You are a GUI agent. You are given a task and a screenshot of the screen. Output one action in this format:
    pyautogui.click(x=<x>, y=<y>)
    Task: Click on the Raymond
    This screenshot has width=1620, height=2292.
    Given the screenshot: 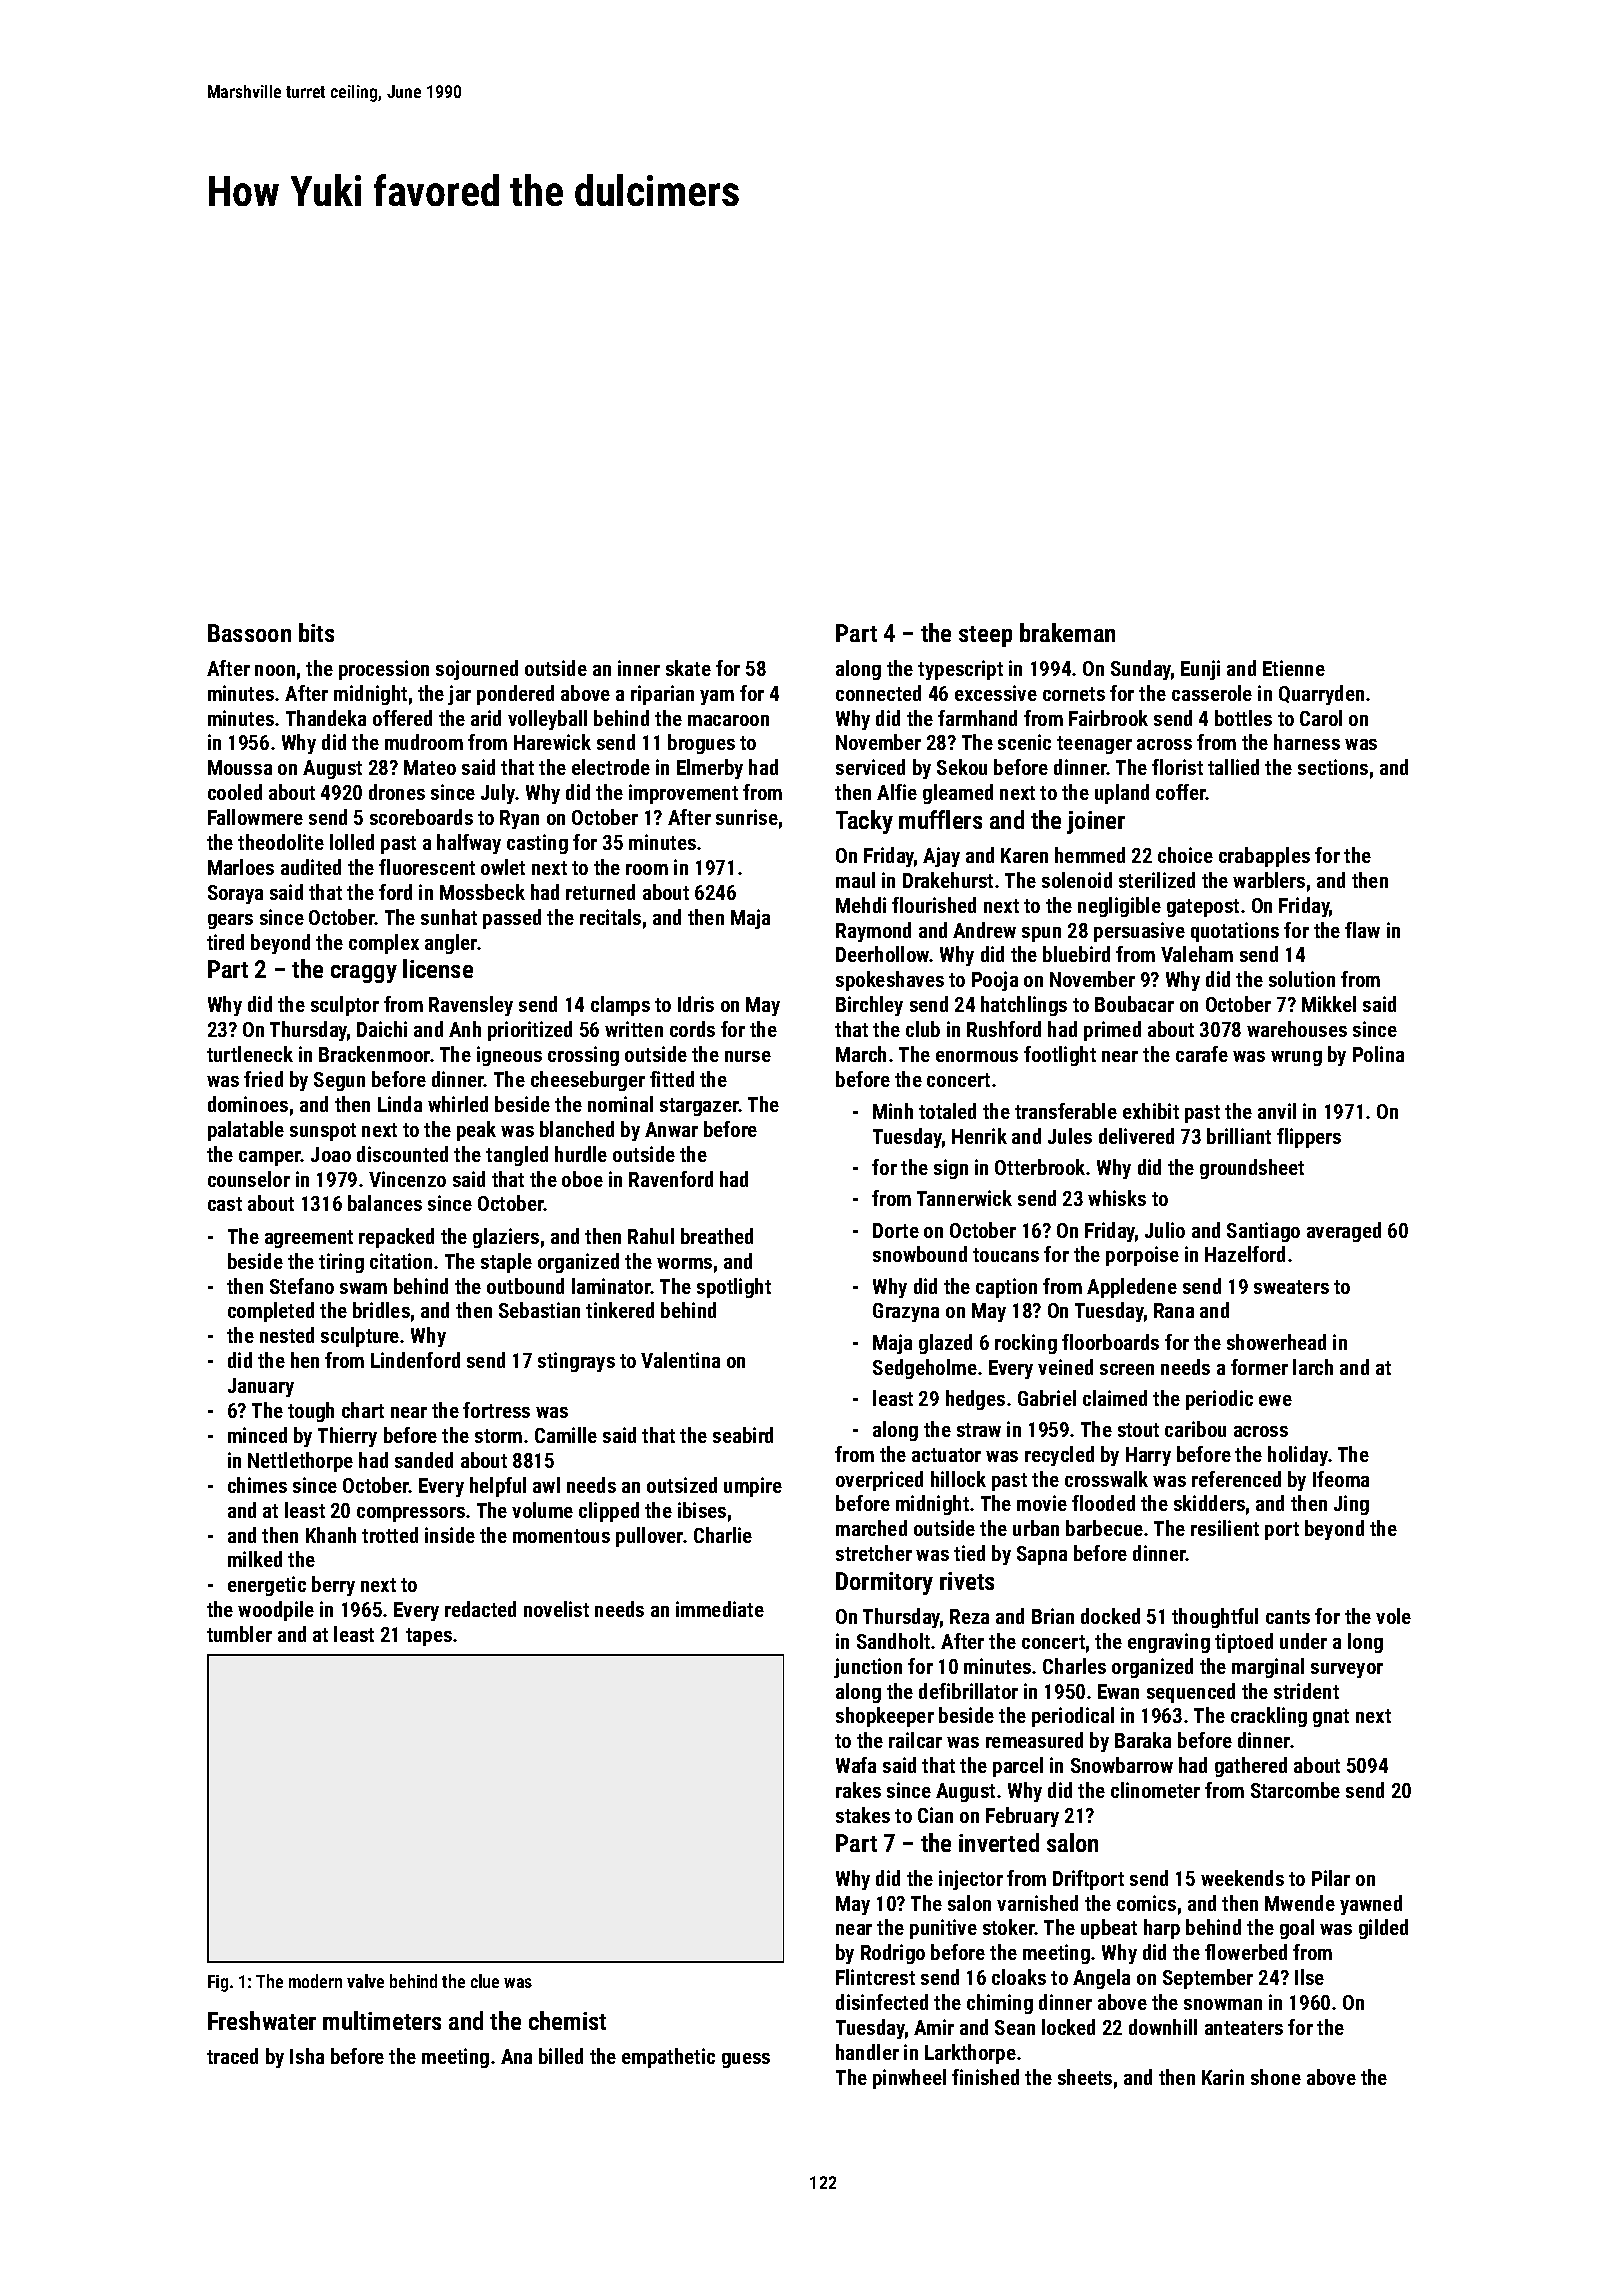 What is the action you would take?
    pyautogui.click(x=873, y=932)
